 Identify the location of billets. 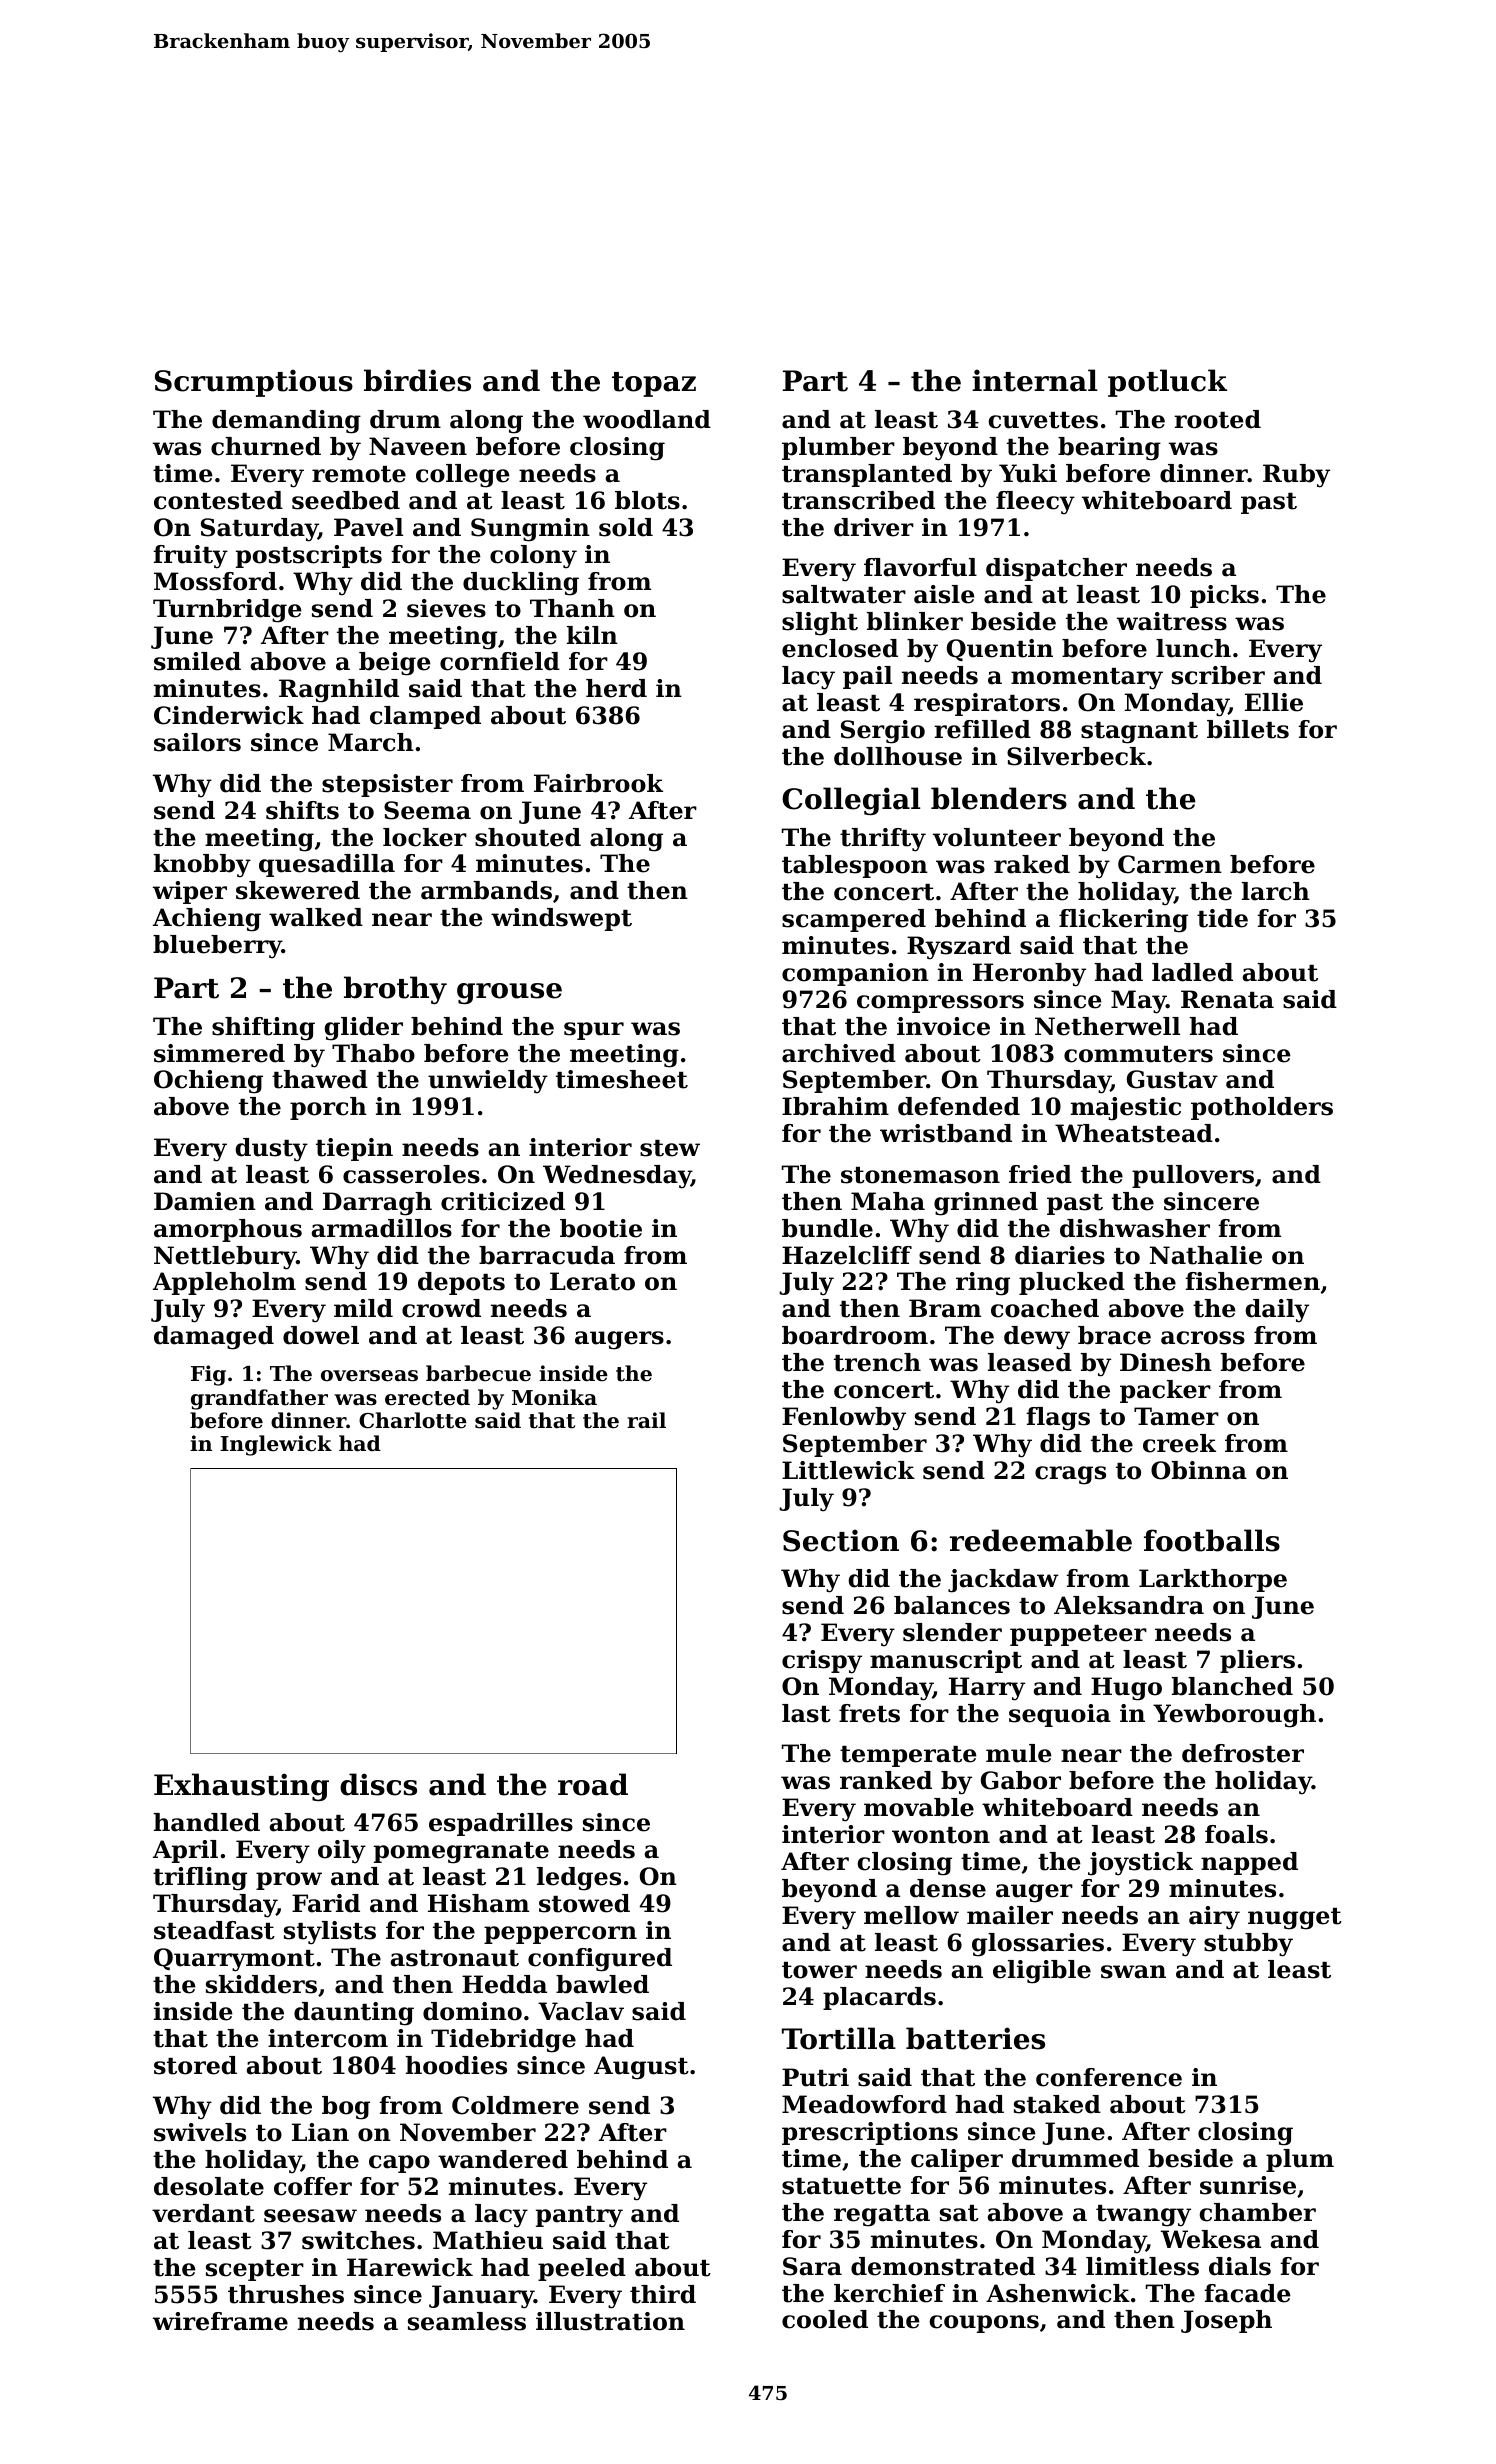
(1248, 729).
